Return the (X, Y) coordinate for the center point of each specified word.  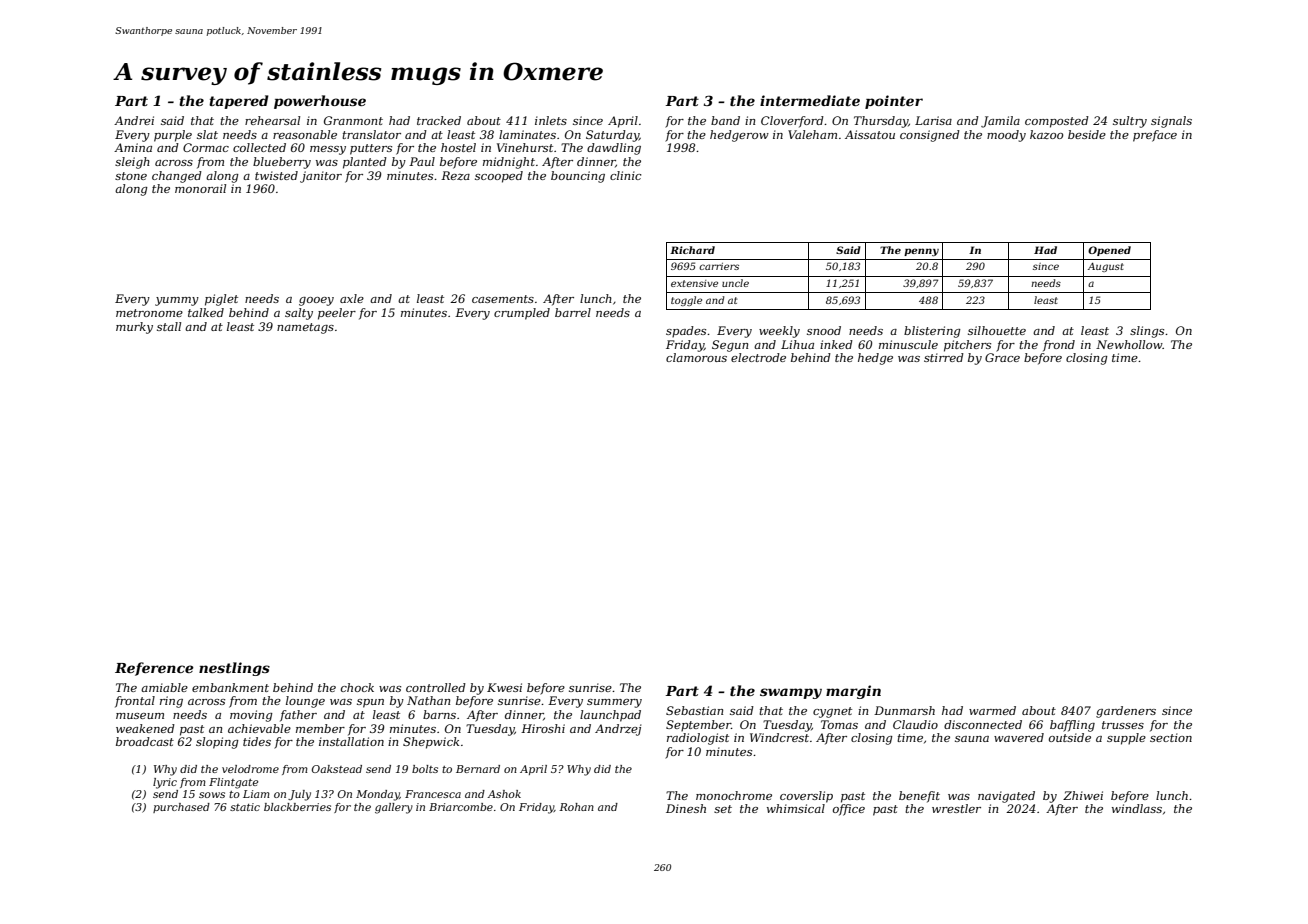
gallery (394, 808)
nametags (305, 328)
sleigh (132, 163)
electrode (758, 357)
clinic (625, 175)
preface (1155, 136)
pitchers (967, 346)
